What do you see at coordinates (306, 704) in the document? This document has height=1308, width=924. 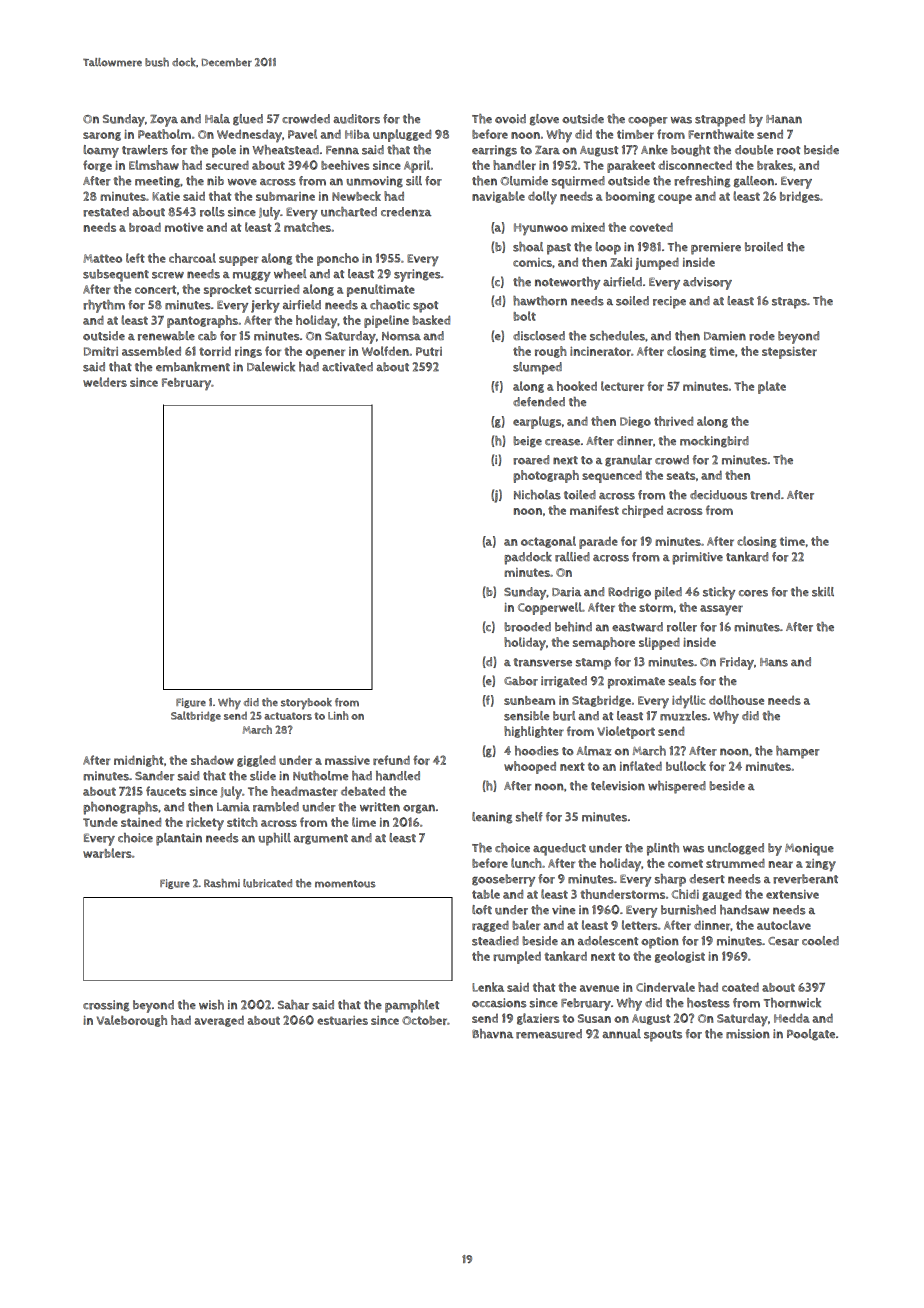 I see `storybook` at bounding box center [306, 704].
